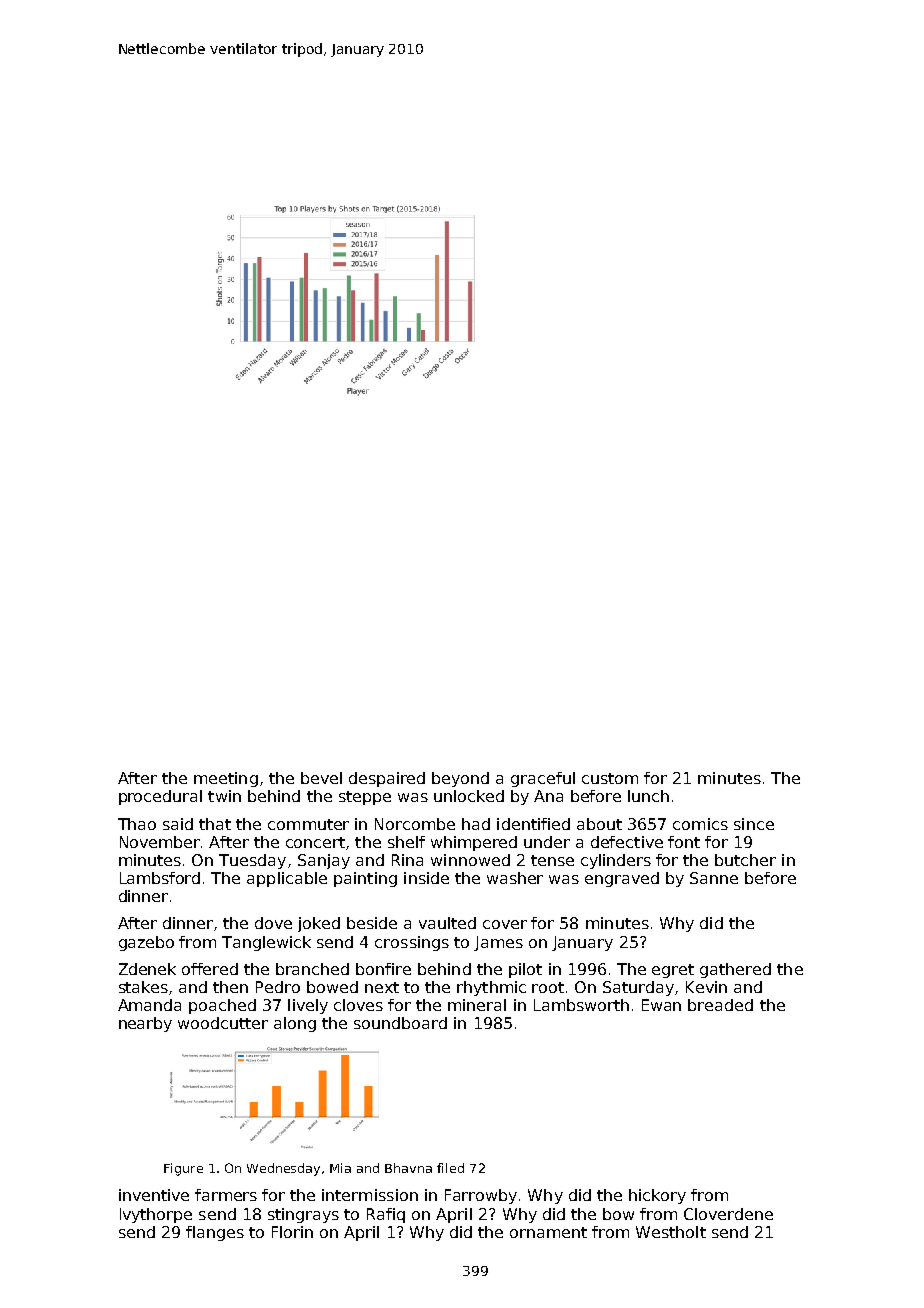  What do you see at coordinates (581, 1005) in the page?
I see `Lambsworth` at bounding box center [581, 1005].
